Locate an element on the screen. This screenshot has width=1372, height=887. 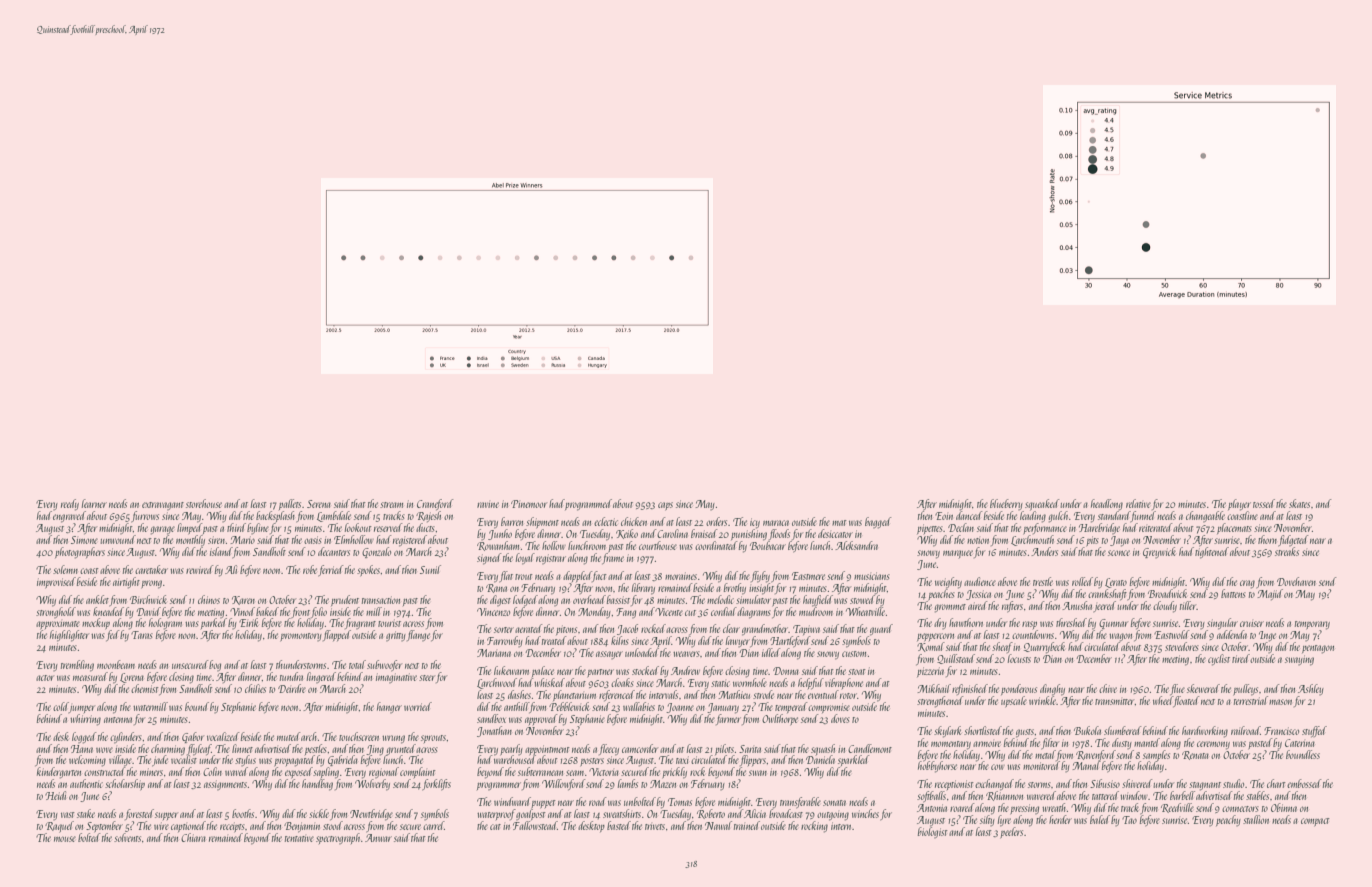
slumbered is located at coordinates (1122, 730).
